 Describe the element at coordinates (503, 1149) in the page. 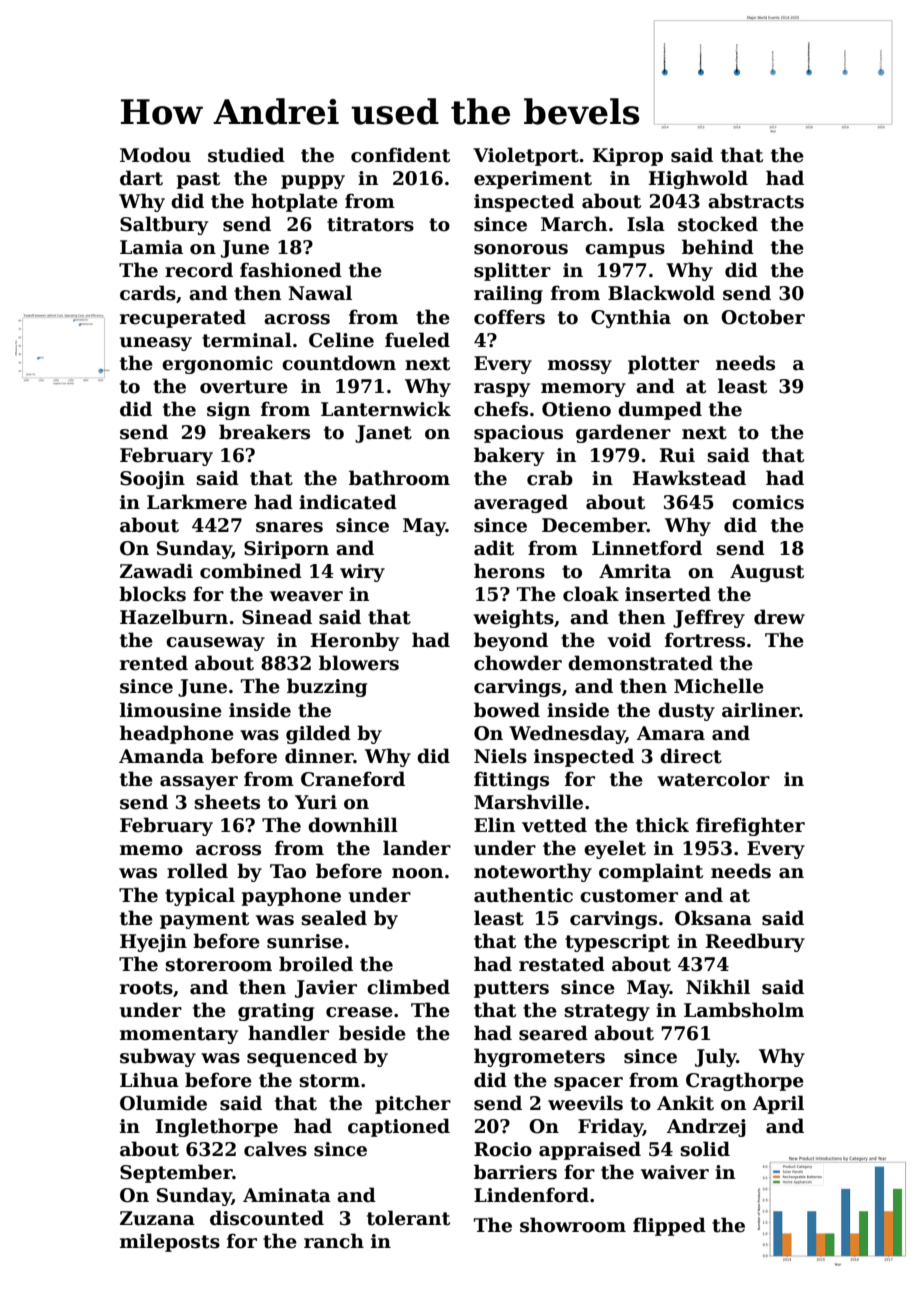

I see `Rocio` at that location.
